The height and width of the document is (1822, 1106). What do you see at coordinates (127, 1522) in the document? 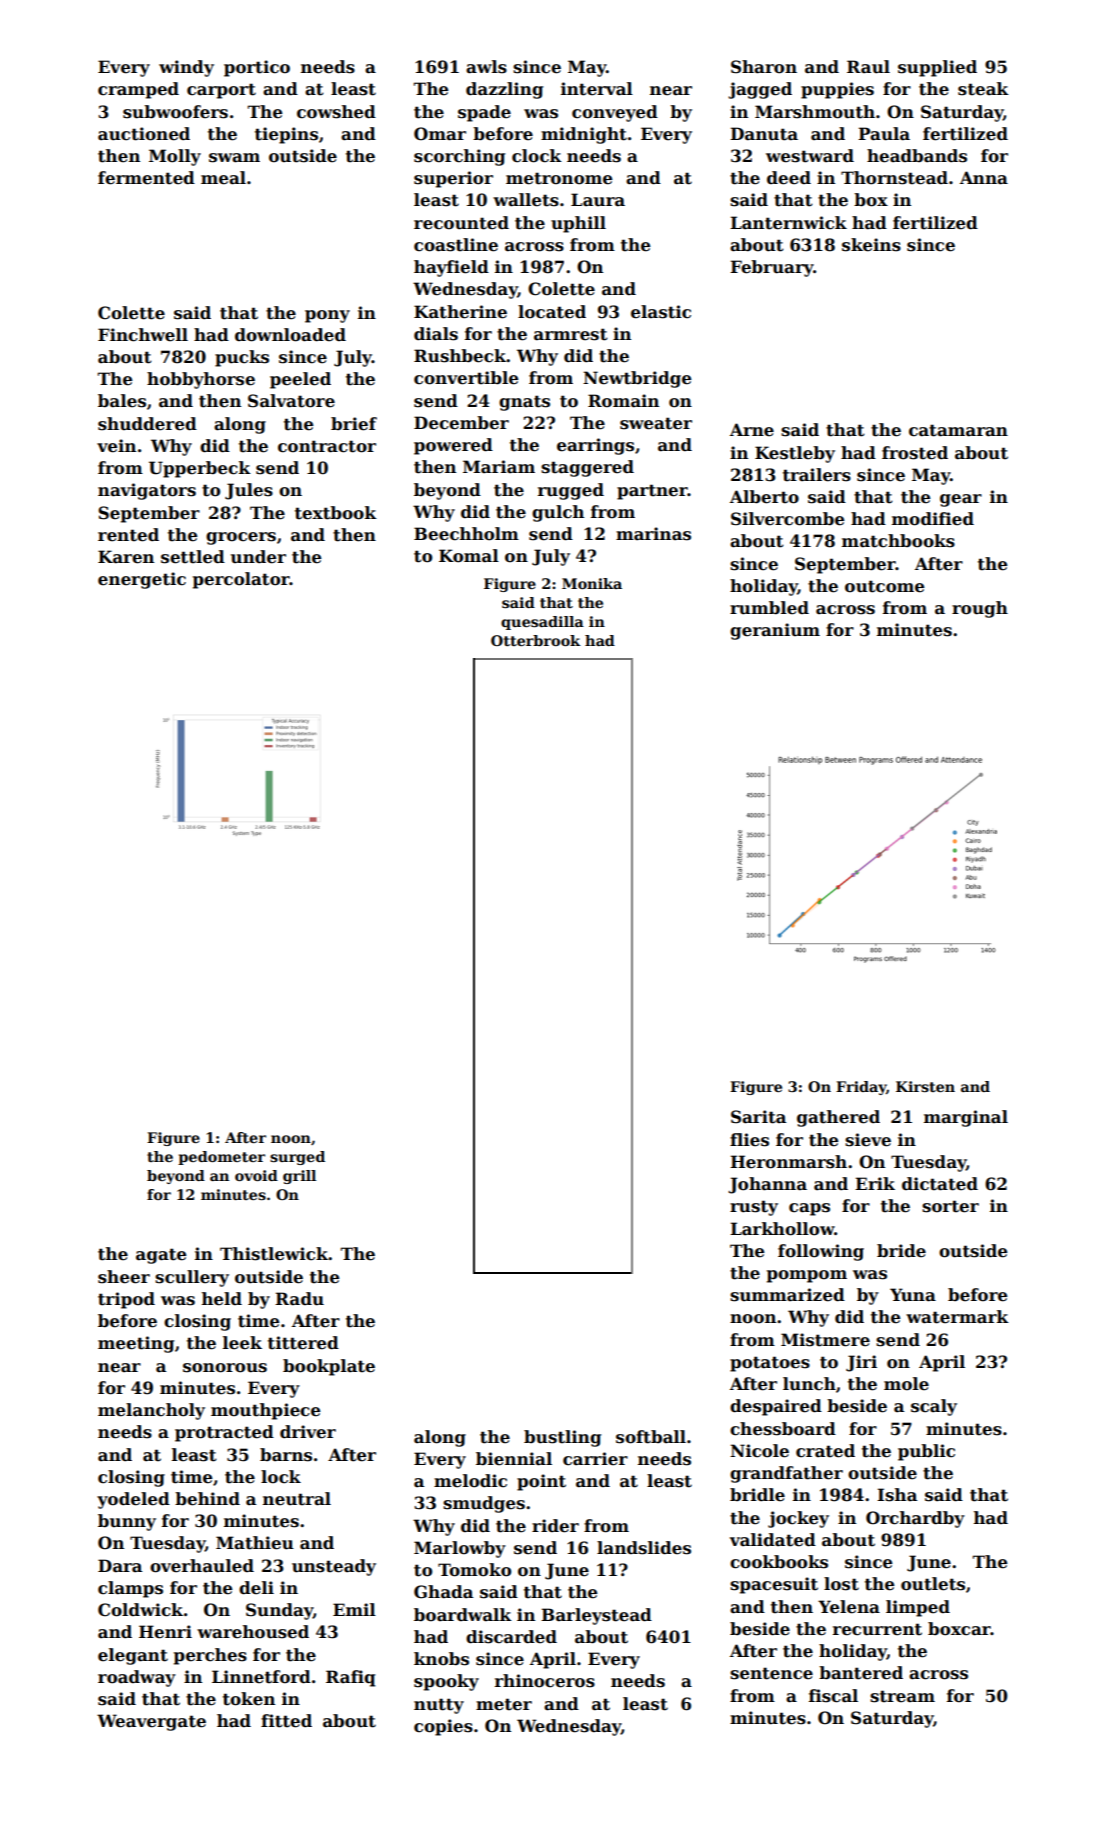
I see `bunny` at bounding box center [127, 1522].
